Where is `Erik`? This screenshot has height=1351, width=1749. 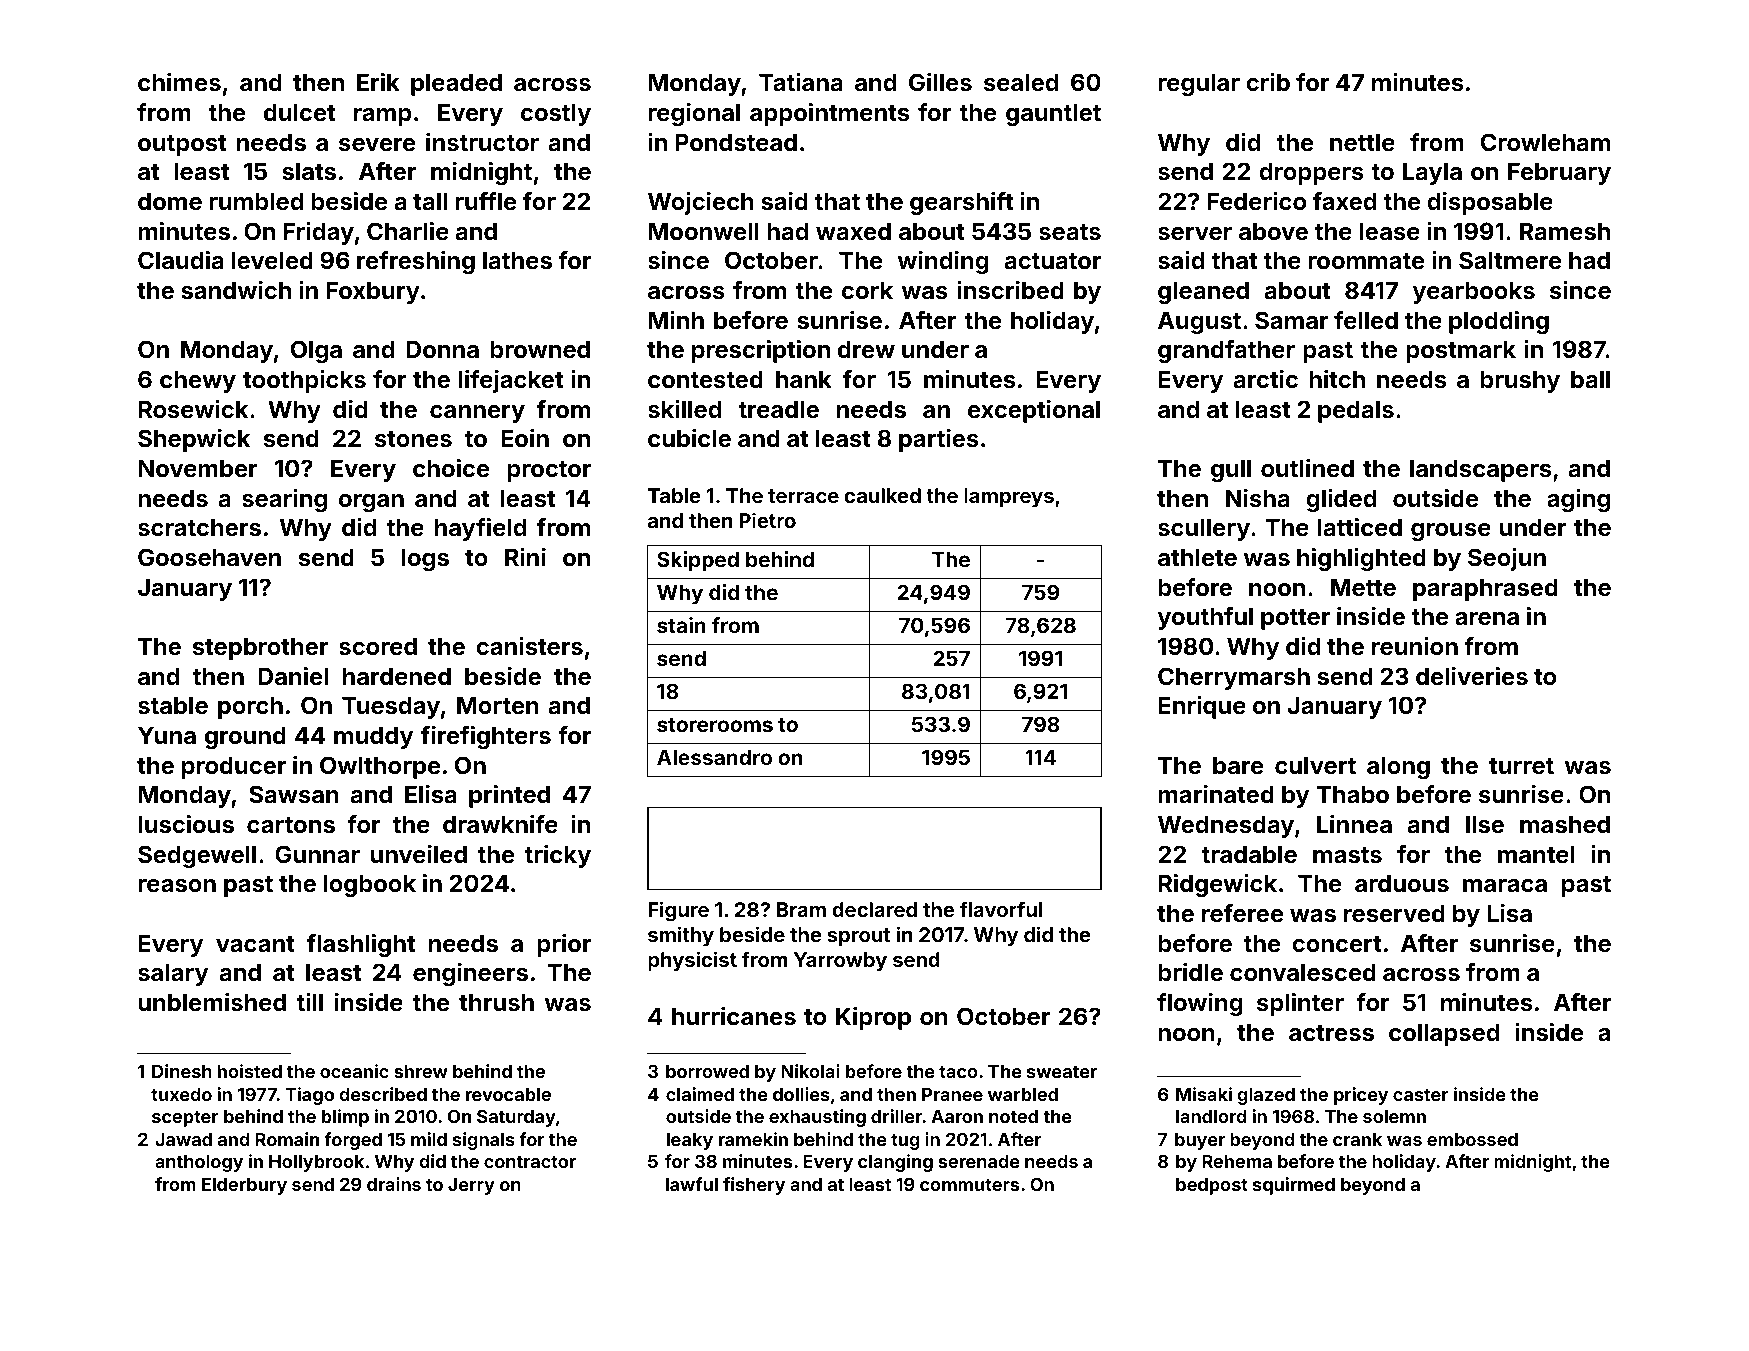
Erik is located at coordinates (378, 82).
